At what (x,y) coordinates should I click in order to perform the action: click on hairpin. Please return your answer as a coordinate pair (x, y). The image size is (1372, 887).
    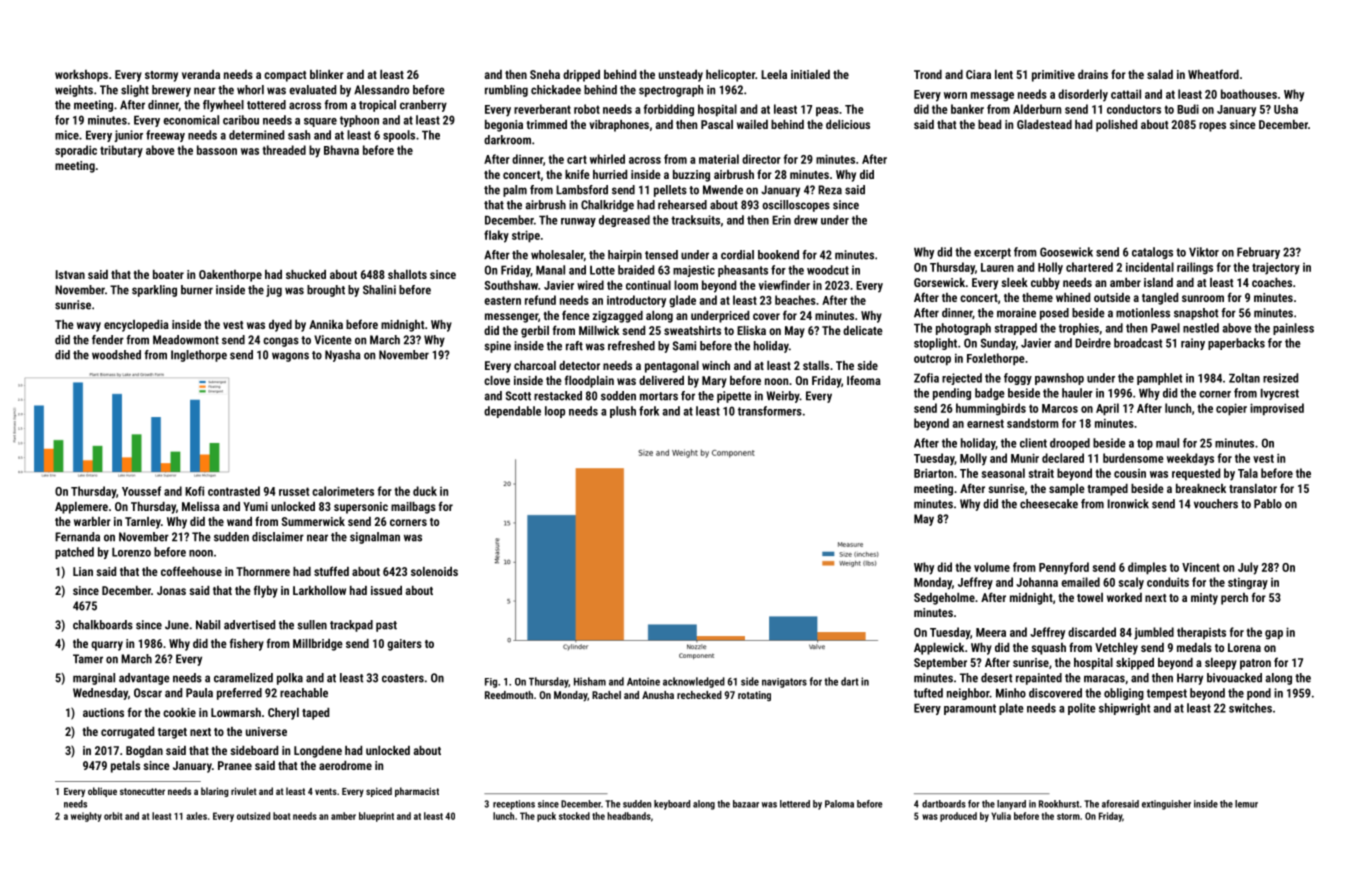
    Looking at the image, I should click on (625, 256).
